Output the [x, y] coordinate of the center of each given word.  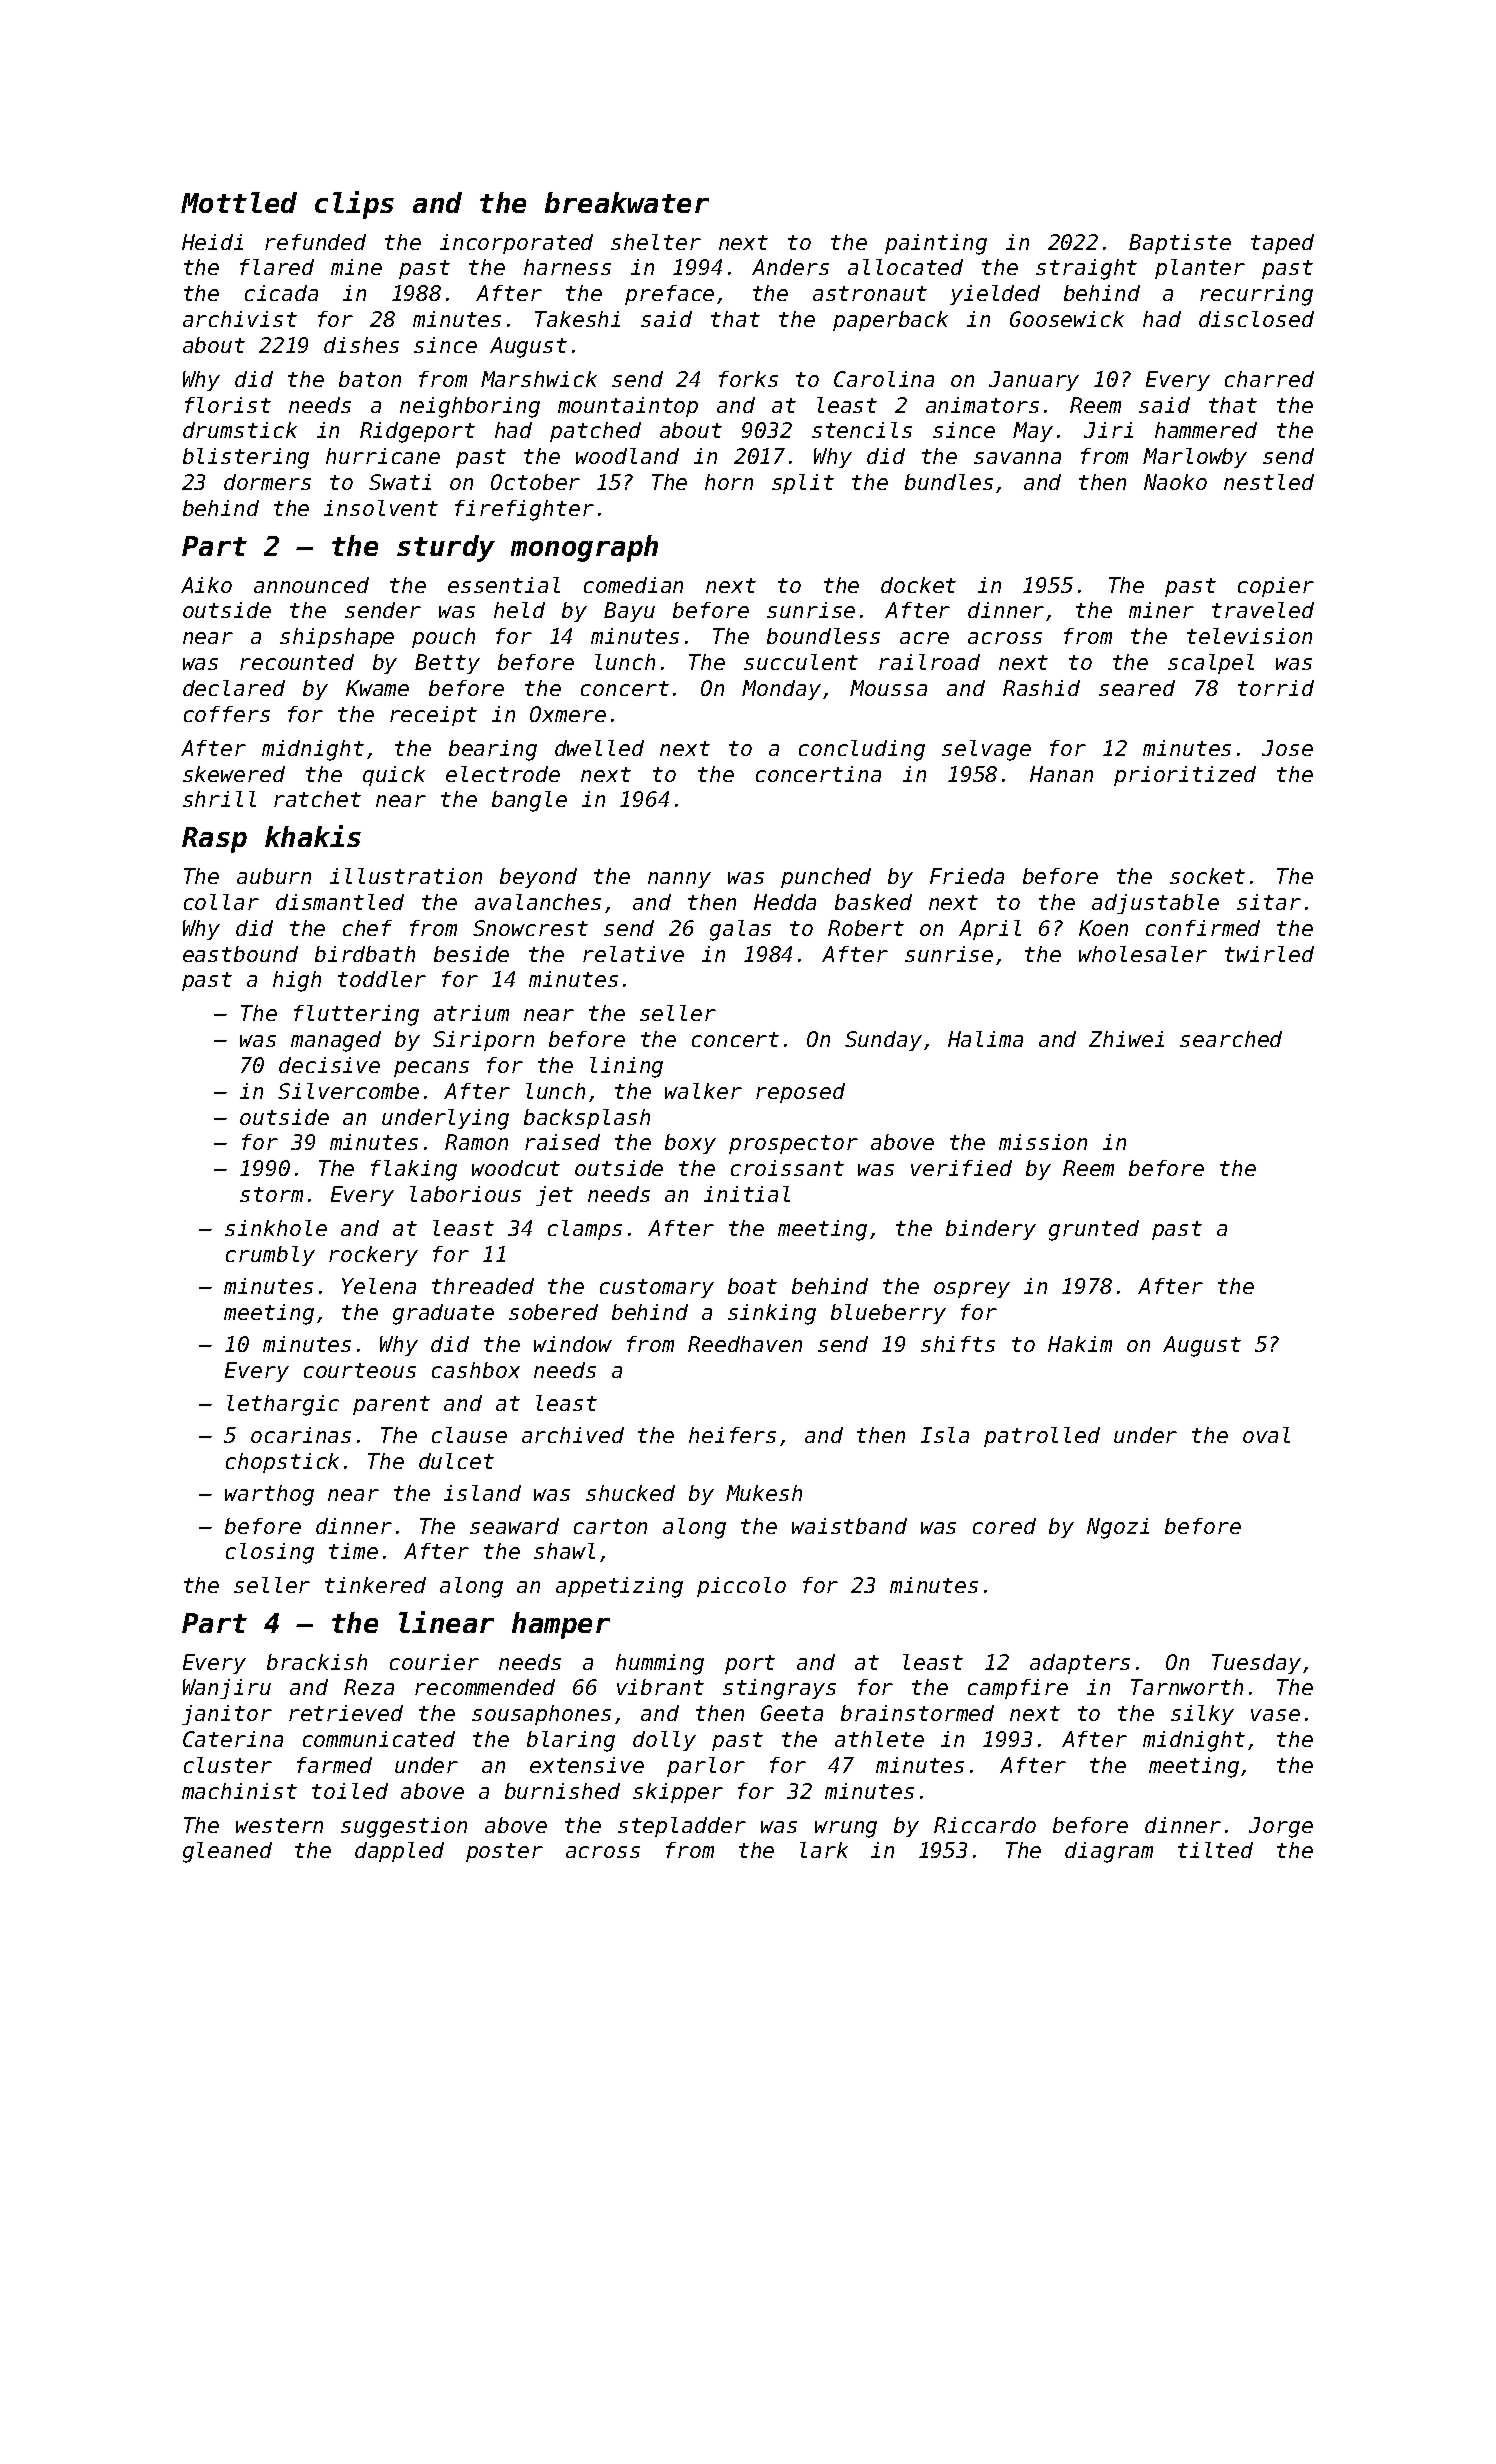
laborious [465, 1194]
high [297, 981]
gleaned [227, 1852]
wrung [846, 1829]
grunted [1094, 1230]
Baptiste [1180, 244]
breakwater [627, 202]
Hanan [1061, 774]
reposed [800, 1093]
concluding [862, 750]
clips [354, 205]
